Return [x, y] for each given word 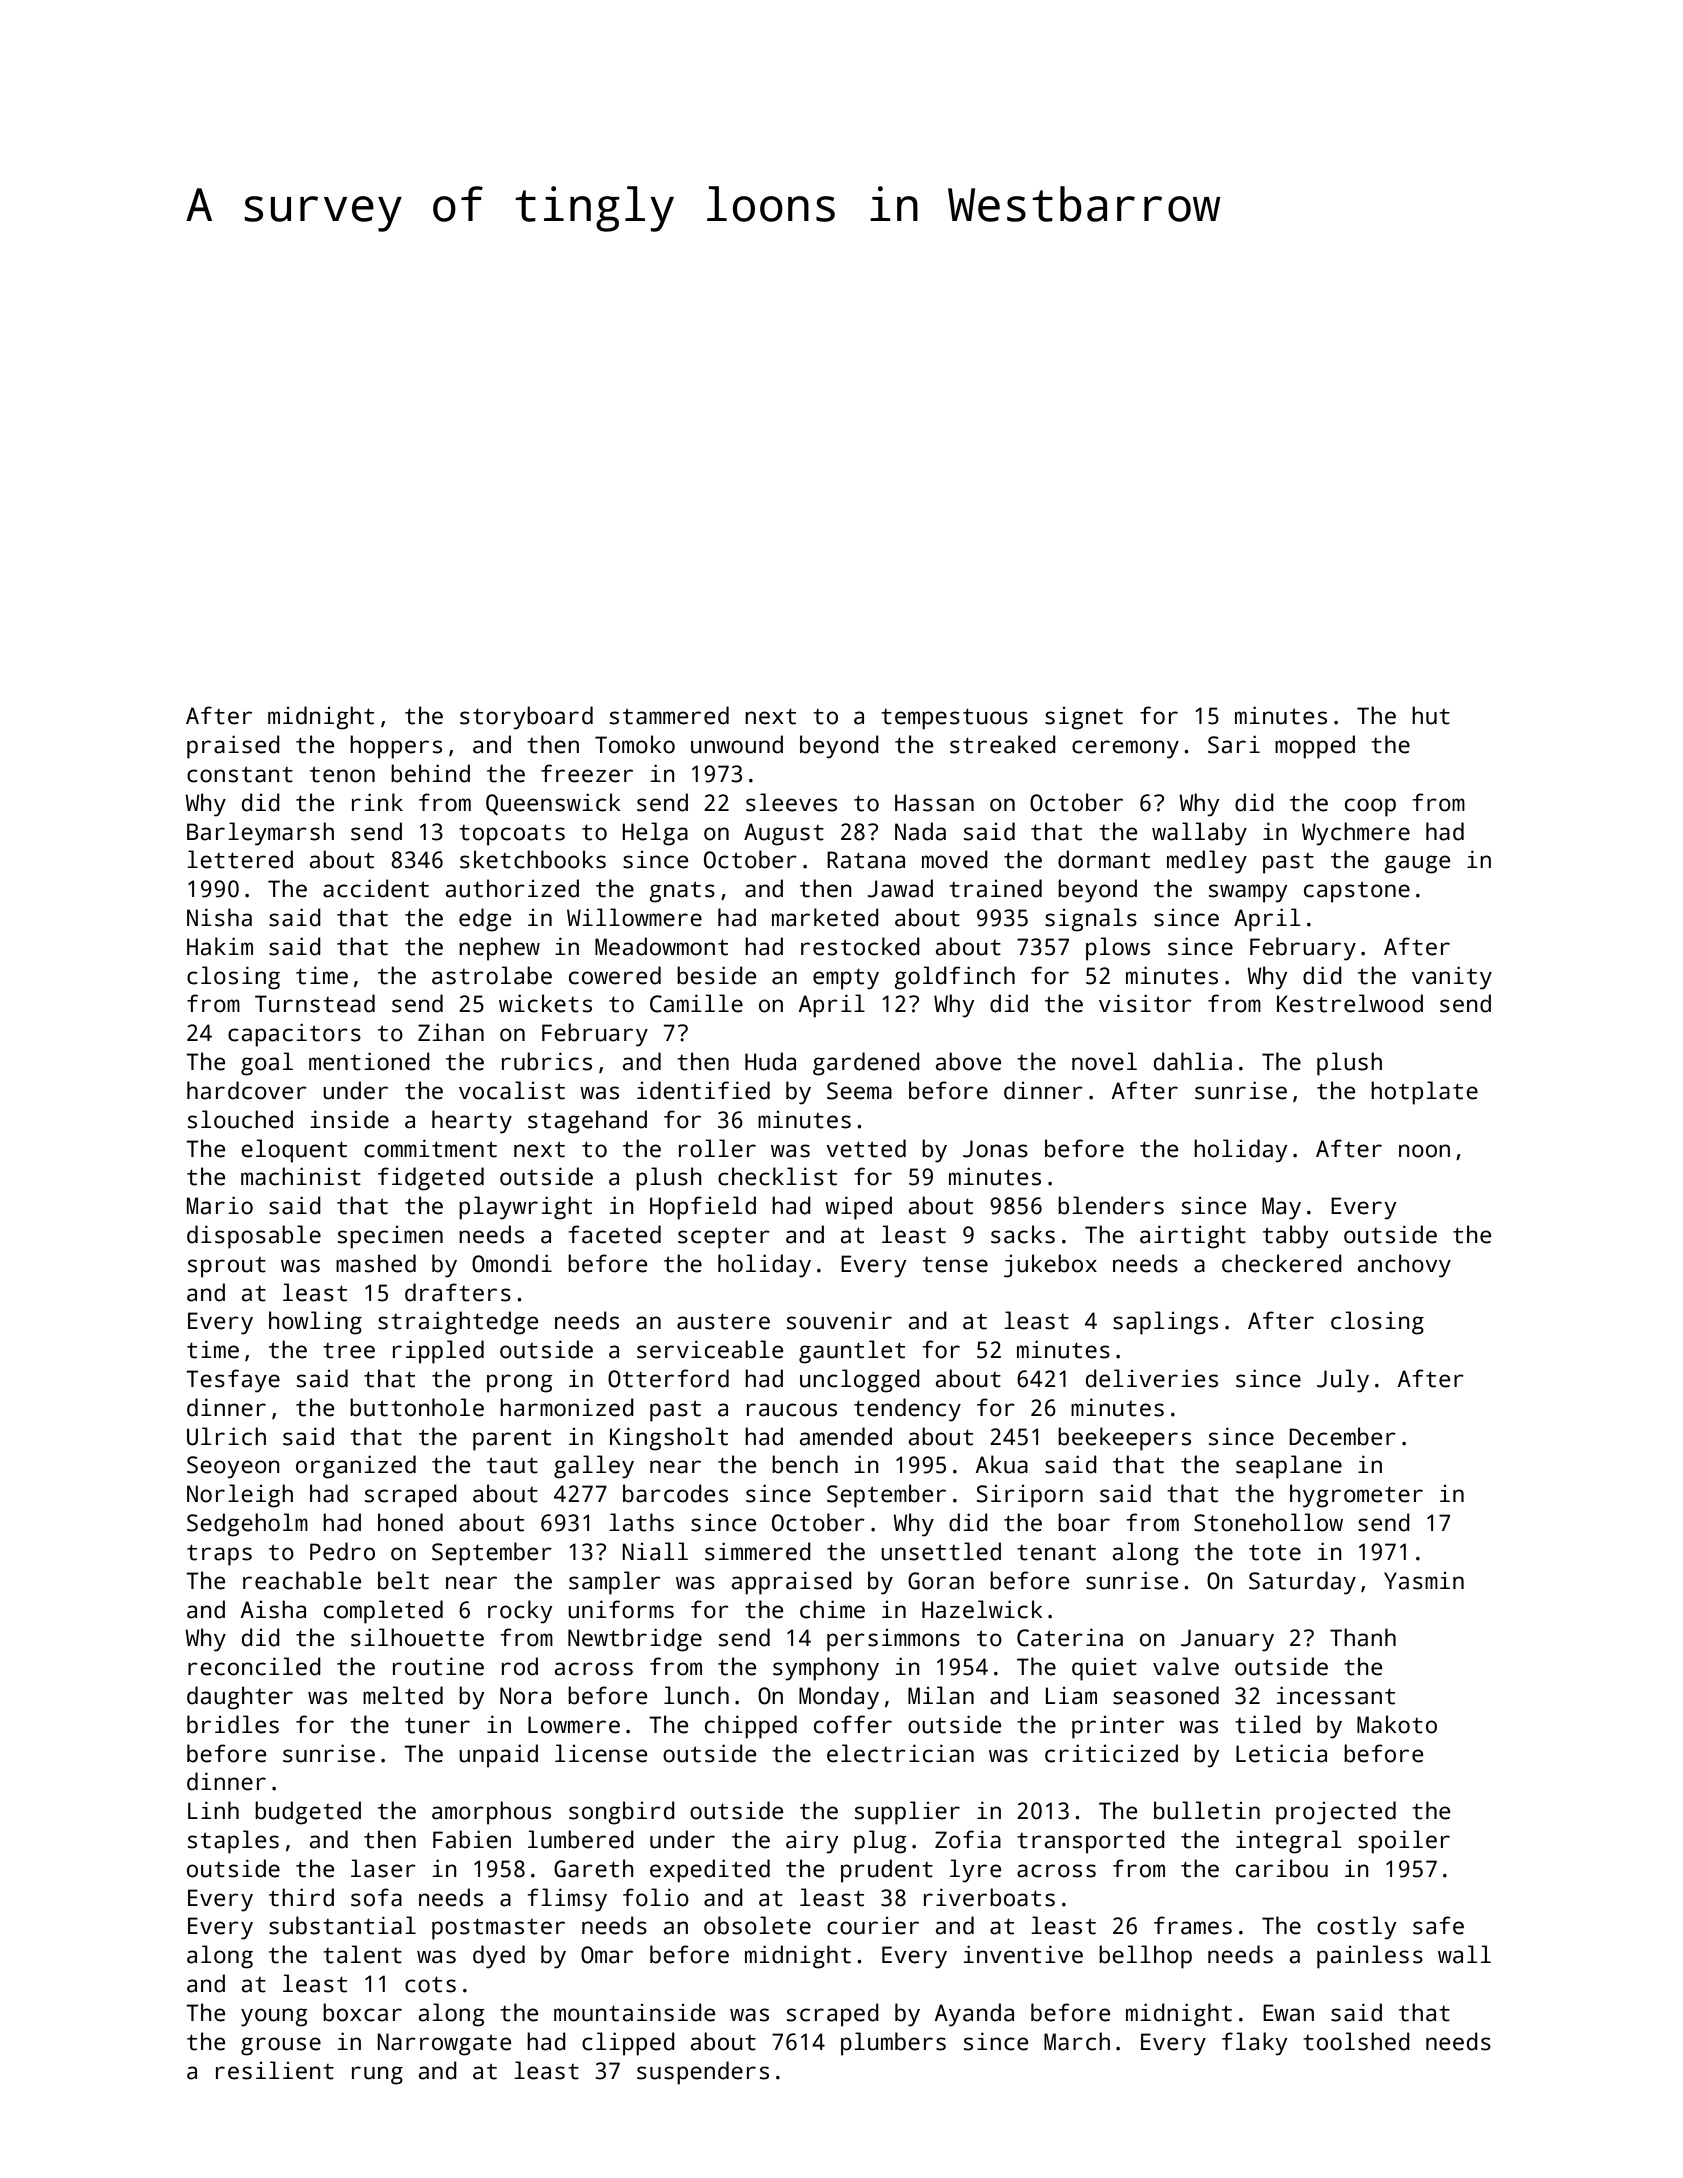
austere [723, 1321]
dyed [499, 1957]
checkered [1282, 1263]
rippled [438, 1352]
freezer [587, 773]
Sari [1234, 744]
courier [873, 1925]
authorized [512, 888]
